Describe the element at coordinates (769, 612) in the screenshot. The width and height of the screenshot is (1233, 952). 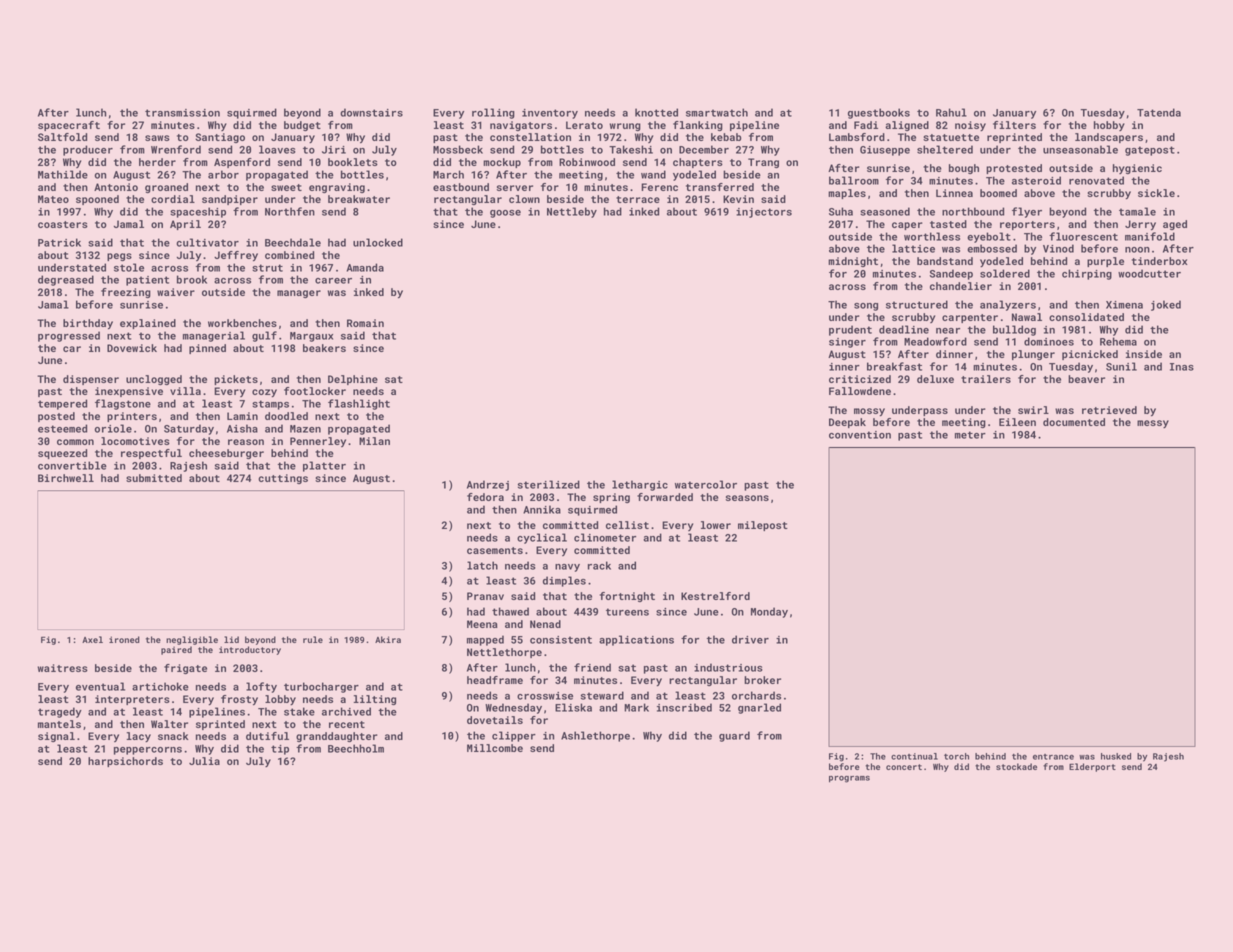
I see `Monday` at that location.
